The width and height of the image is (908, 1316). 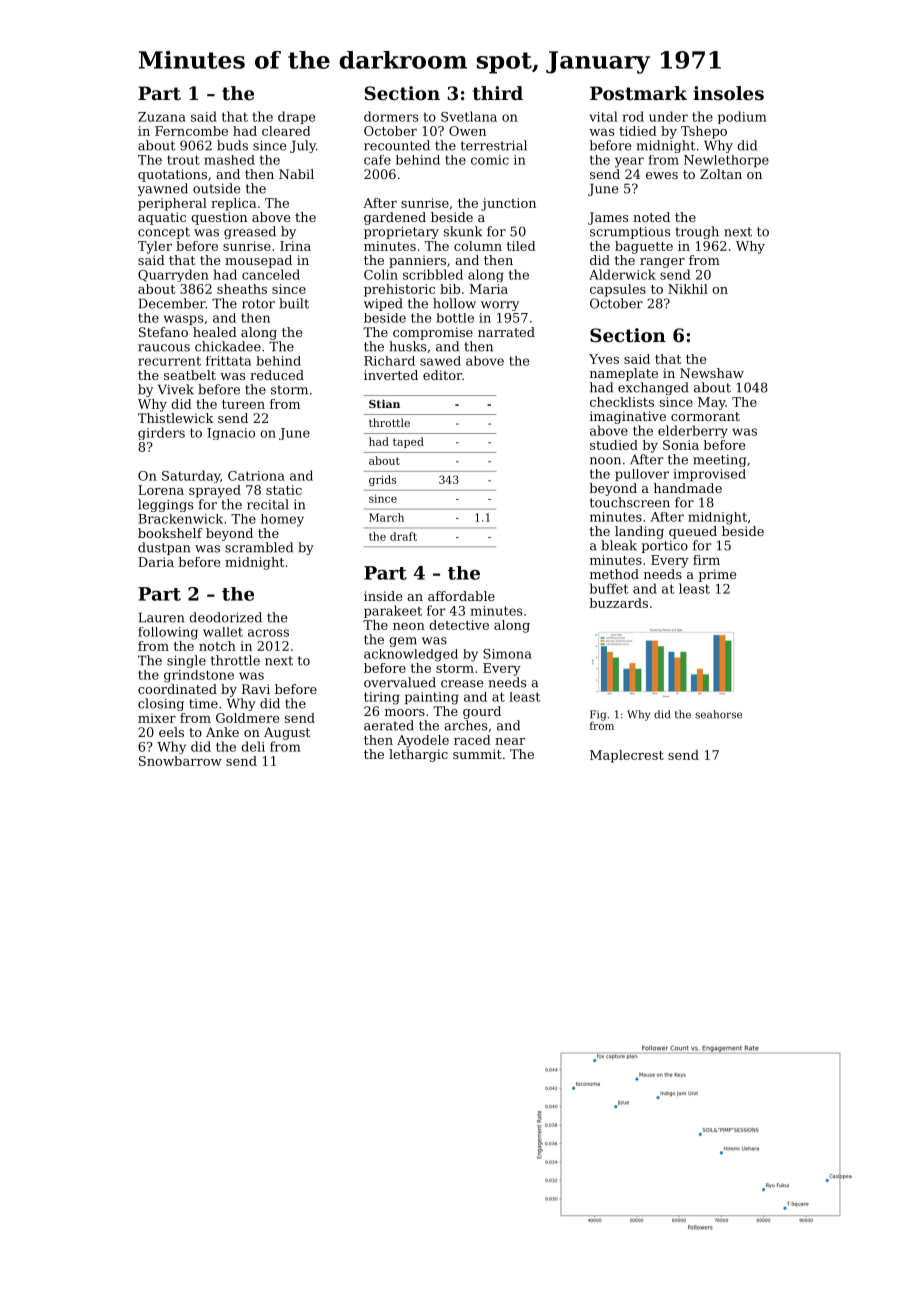 What do you see at coordinates (433, 274) in the image?
I see `scribbled` at bounding box center [433, 274].
